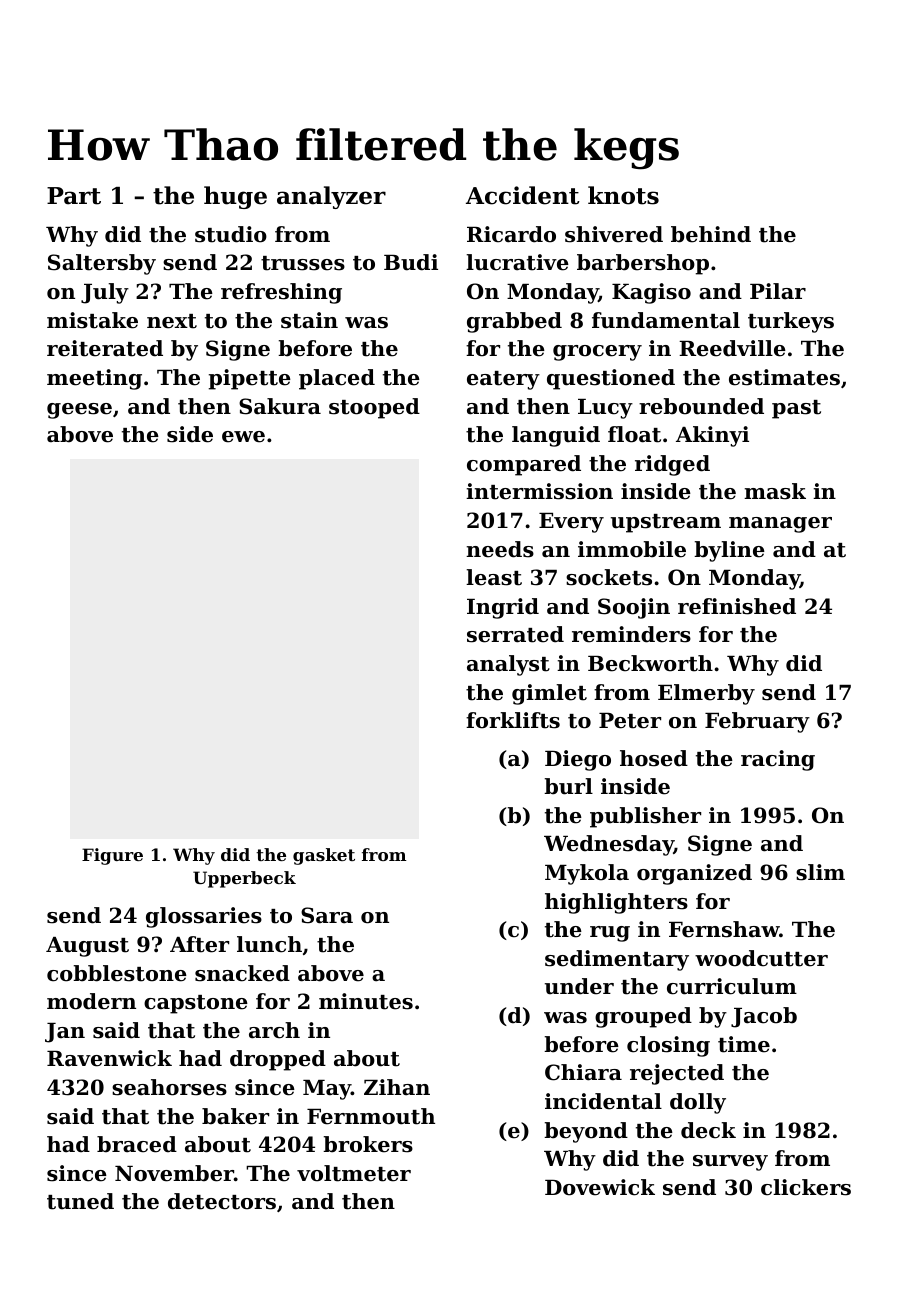  What do you see at coordinates (539, 491) in the image?
I see `intermission` at bounding box center [539, 491].
